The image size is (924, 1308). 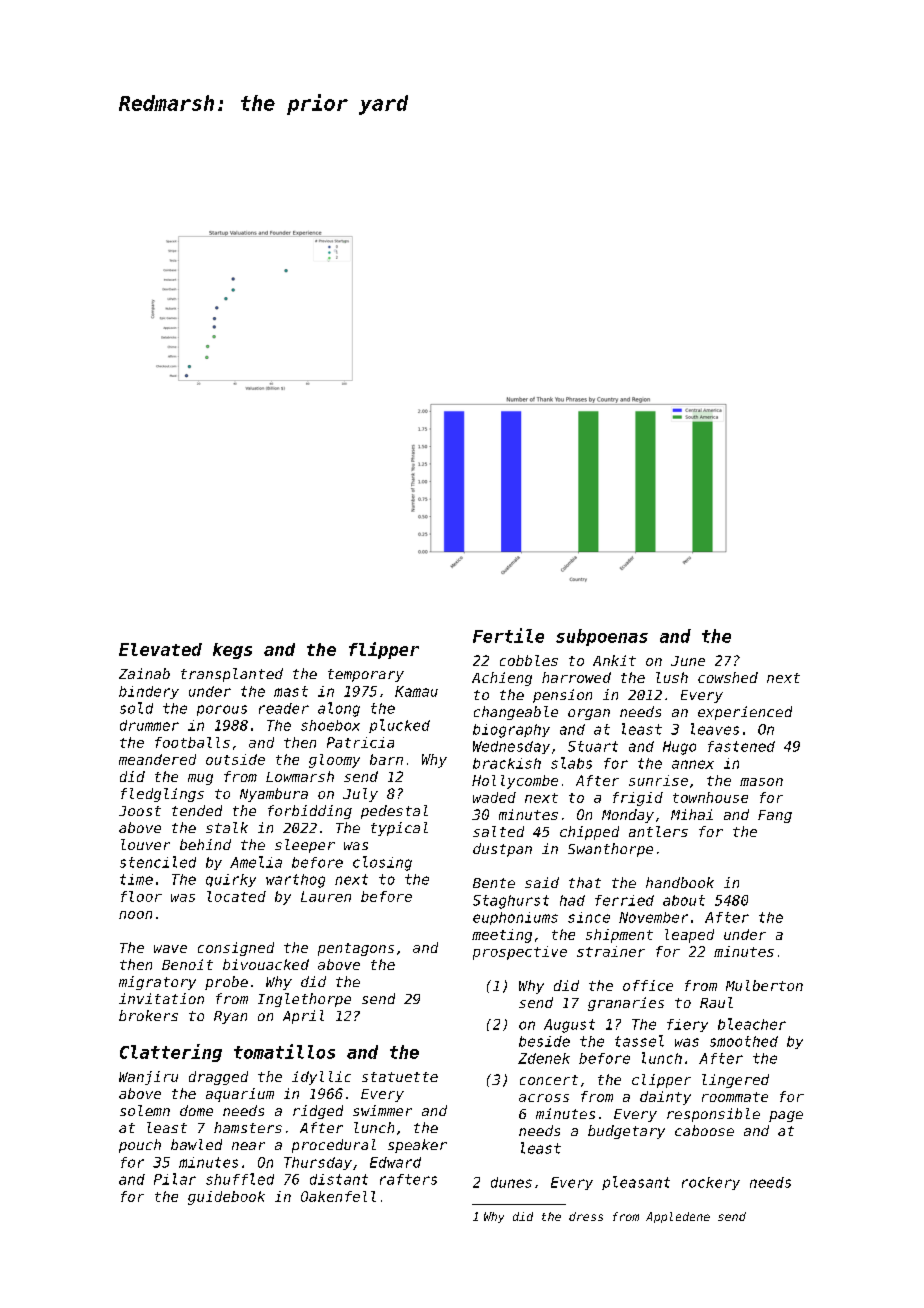 I want to click on bindery, so click(x=149, y=692).
